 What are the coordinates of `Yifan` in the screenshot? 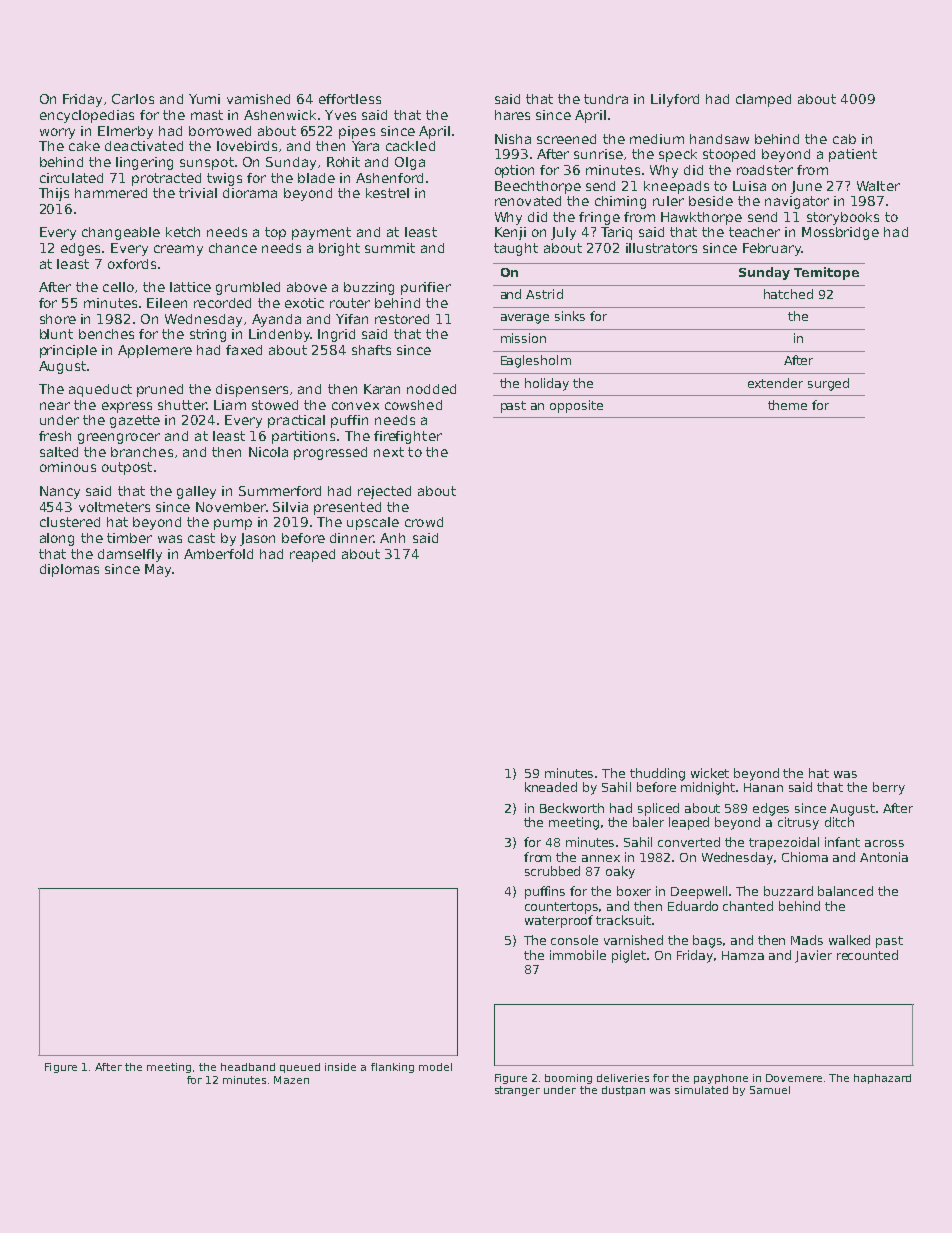 It's located at (352, 319).
